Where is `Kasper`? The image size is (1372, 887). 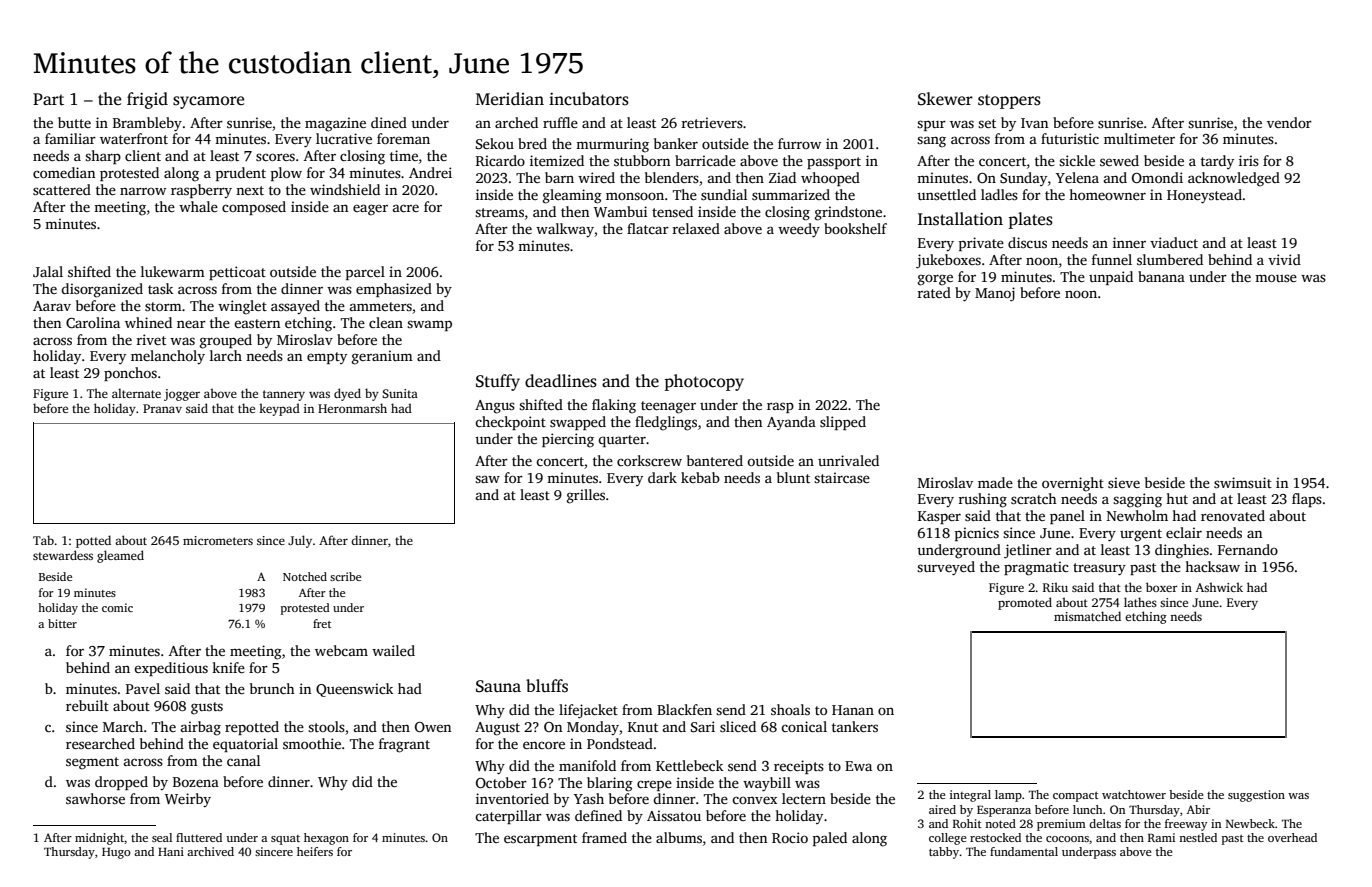 Kasper is located at coordinates (939, 517).
